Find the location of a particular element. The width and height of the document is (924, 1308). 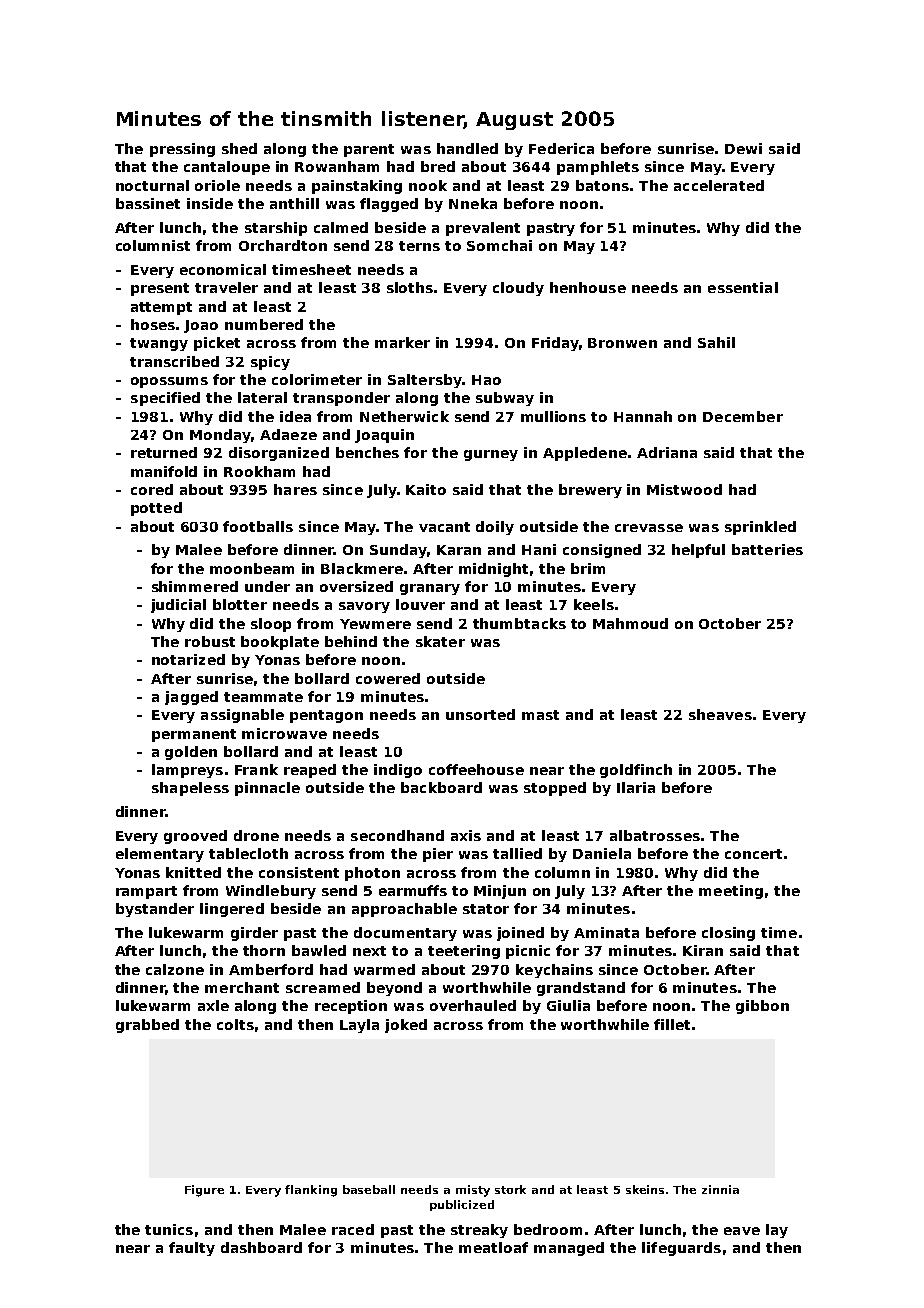

Dewi is located at coordinates (743, 148).
